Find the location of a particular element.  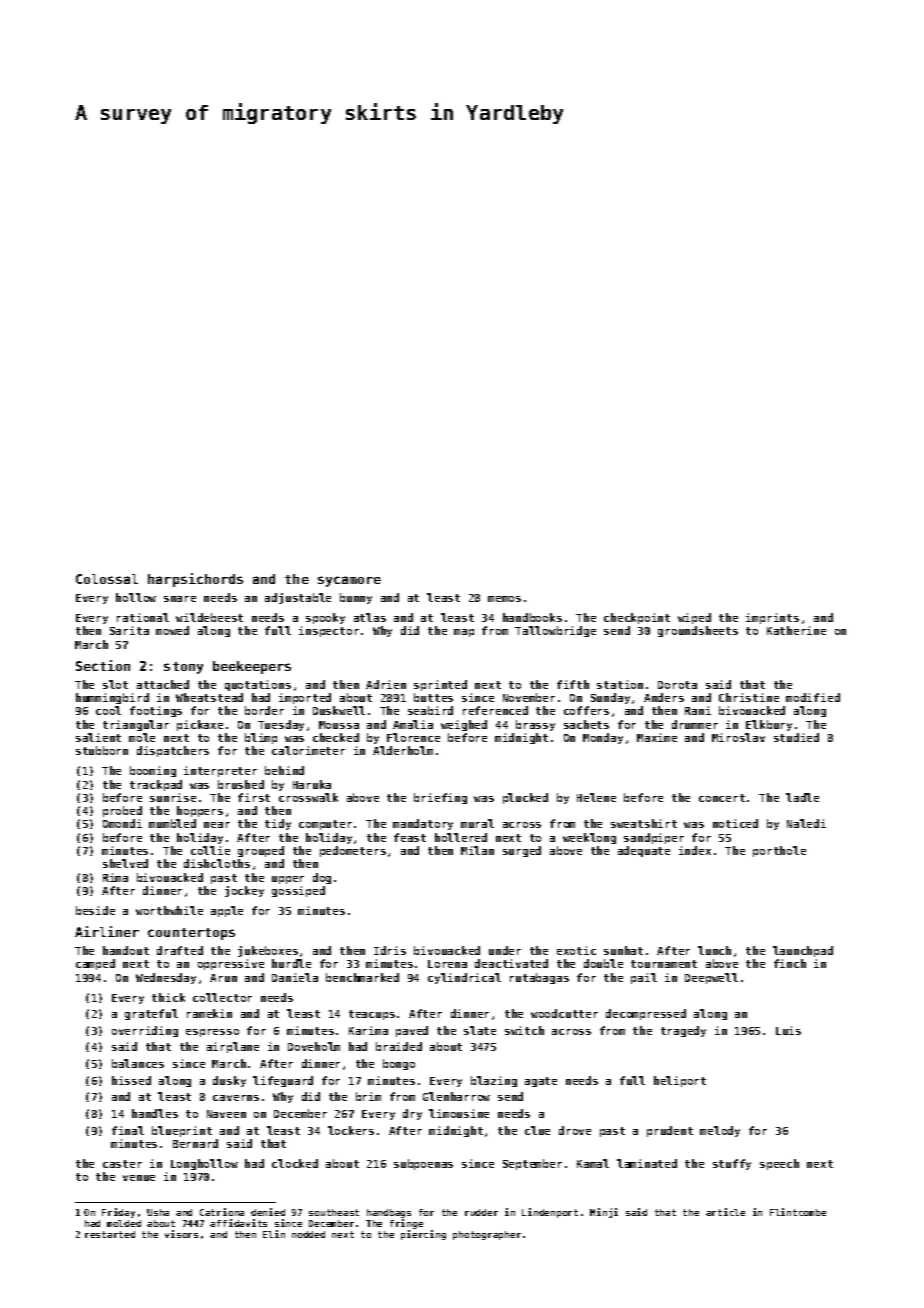

Luis is located at coordinates (788, 1030).
